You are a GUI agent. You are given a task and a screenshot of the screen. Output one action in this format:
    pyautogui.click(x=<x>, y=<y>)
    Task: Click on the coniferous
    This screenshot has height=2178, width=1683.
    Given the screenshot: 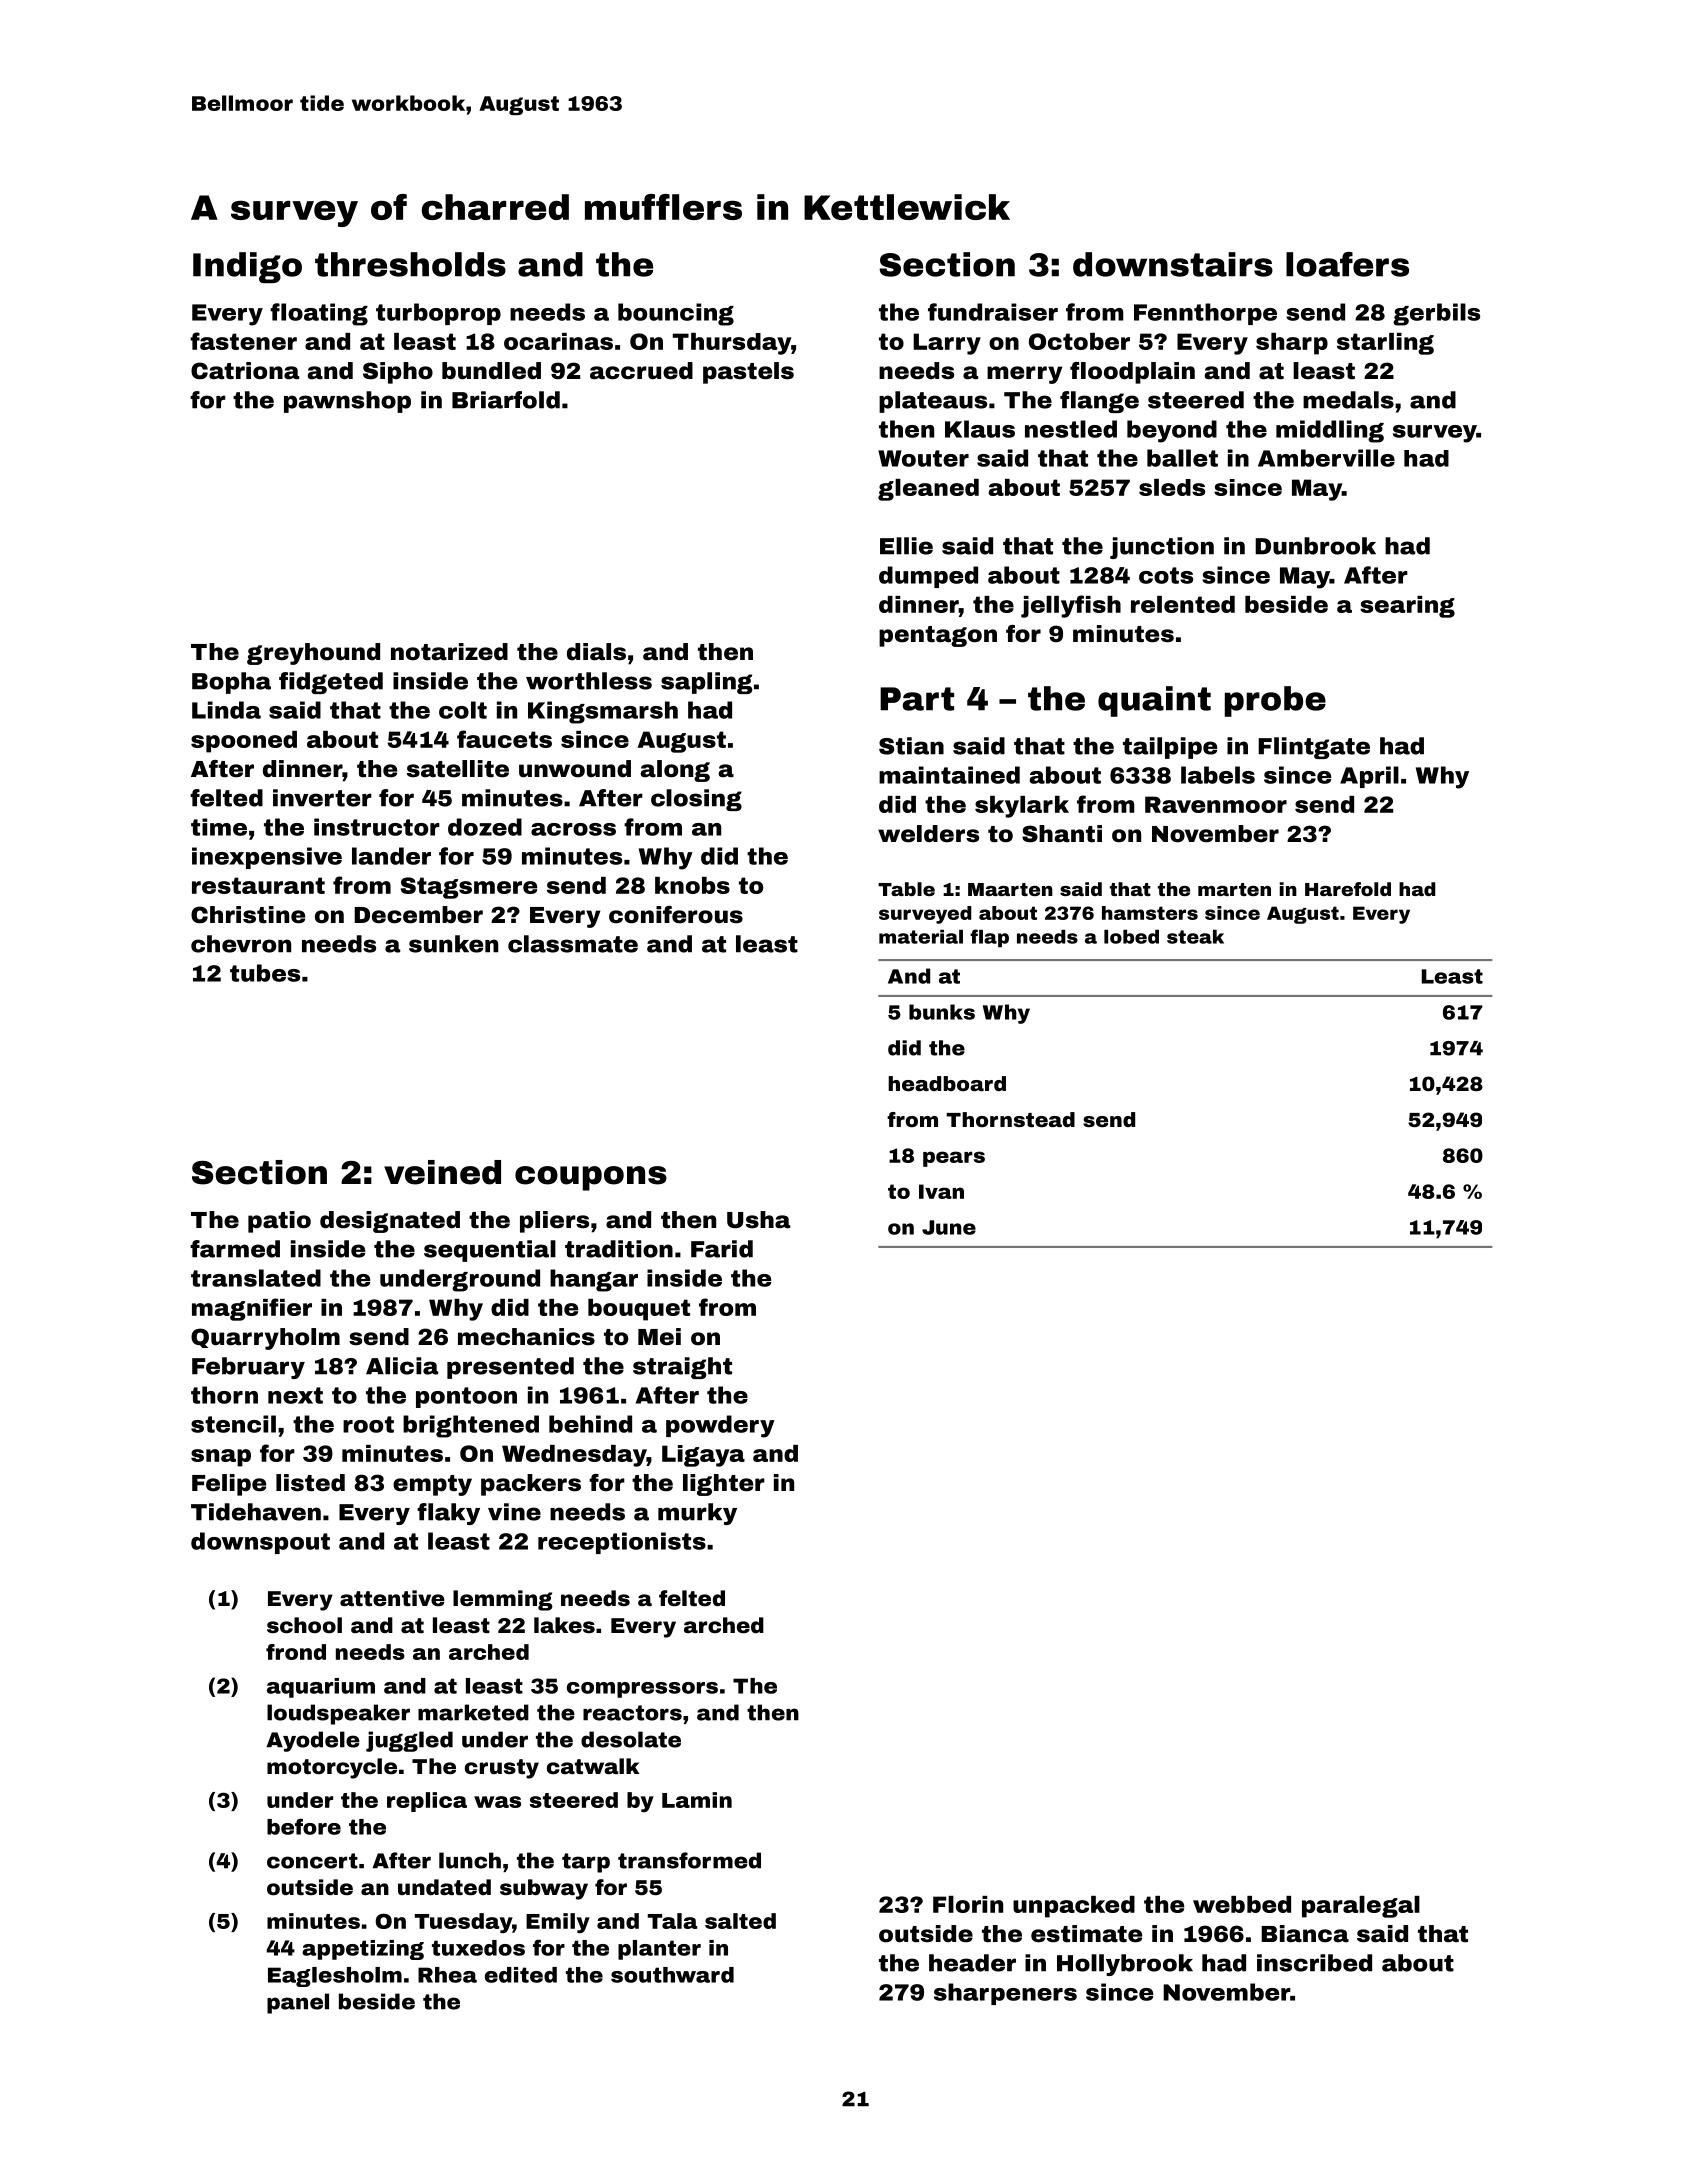 What is the action you would take?
    pyautogui.click(x=676, y=915)
